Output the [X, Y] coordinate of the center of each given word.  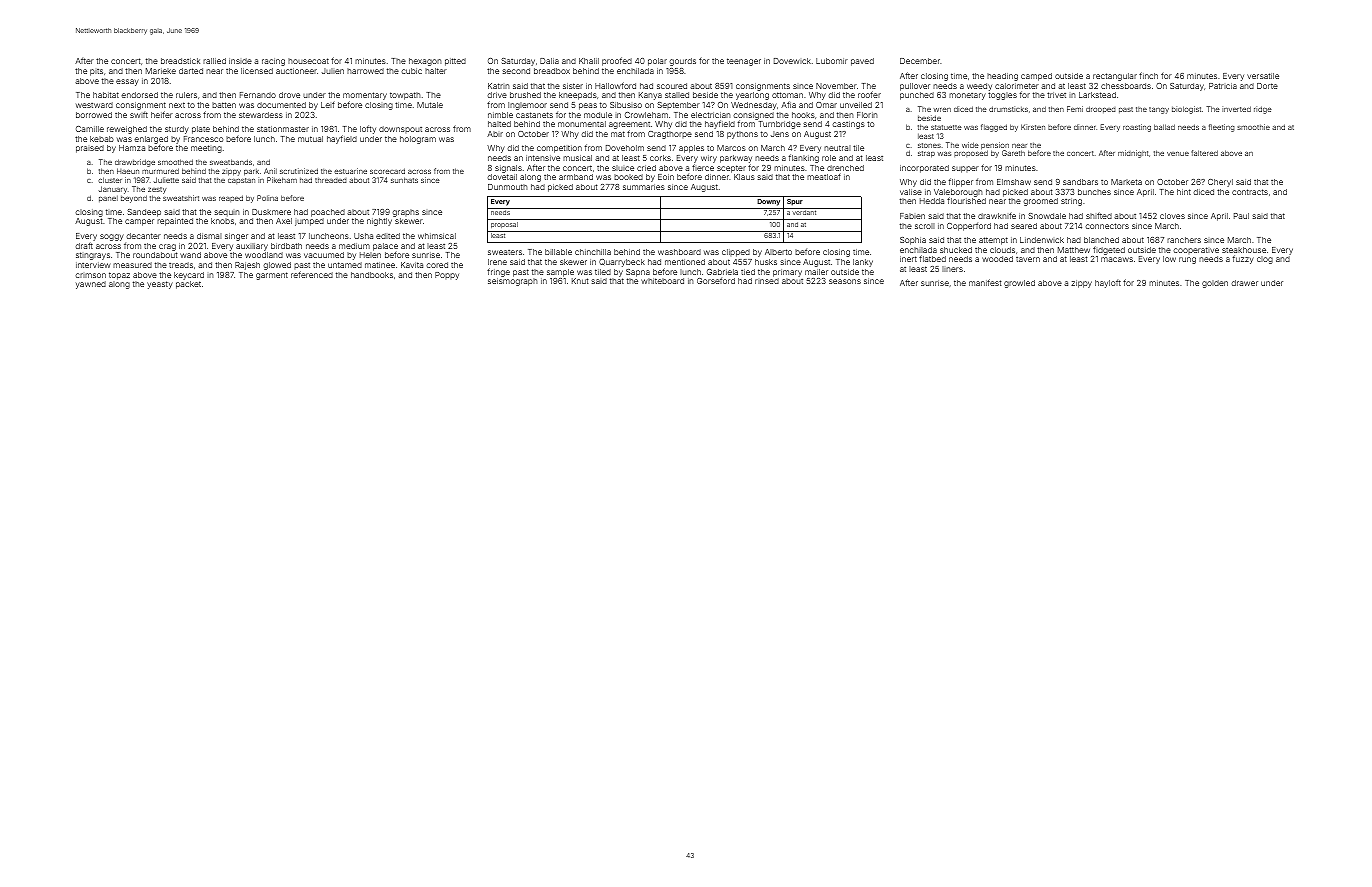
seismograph [513, 282]
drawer [1244, 283]
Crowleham [646, 115]
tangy [1159, 110]
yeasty [160, 285]
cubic [411, 71]
